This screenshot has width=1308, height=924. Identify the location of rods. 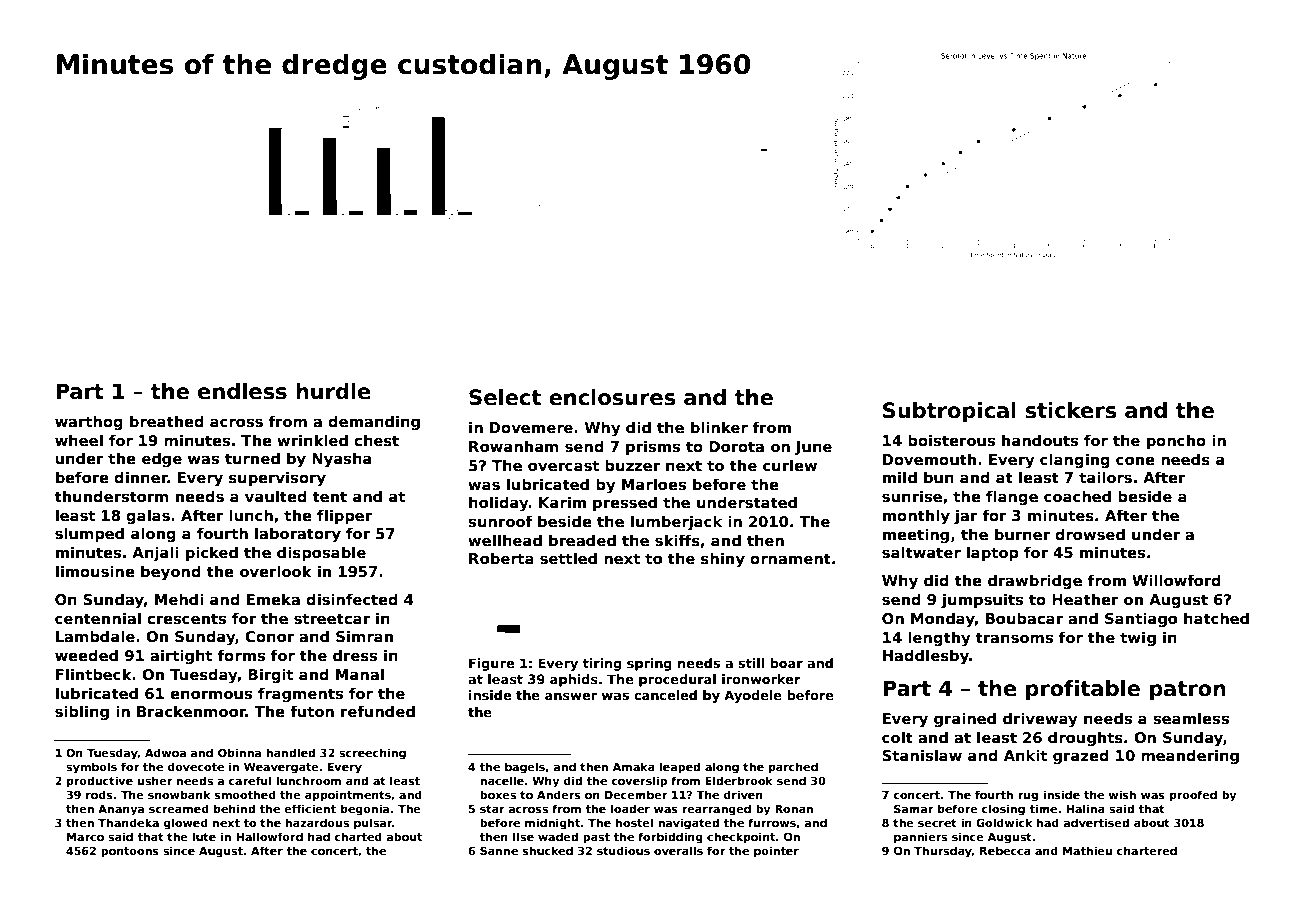
(99, 794).
